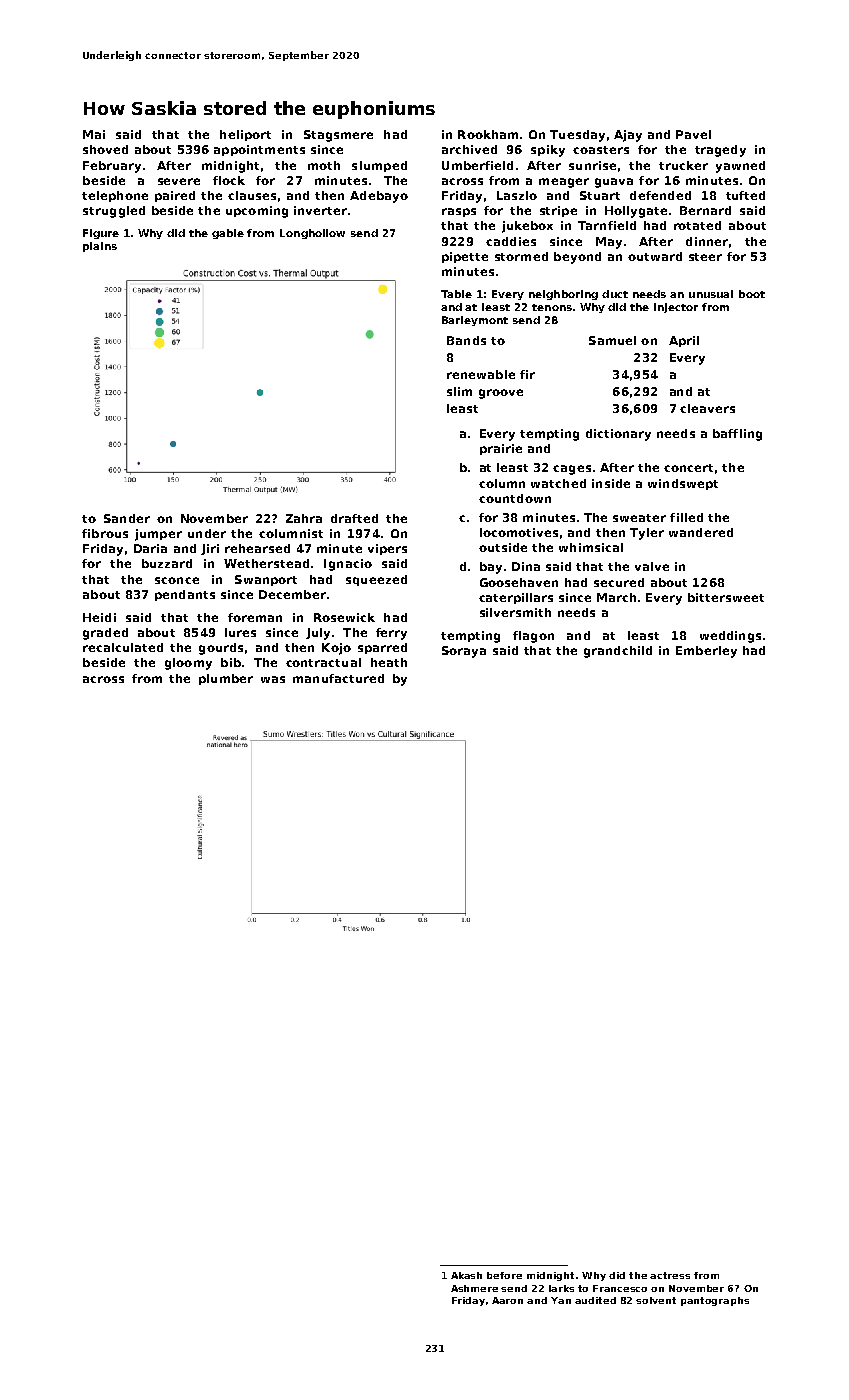 This screenshot has height=1400, width=849. What do you see at coordinates (706, 652) in the screenshot?
I see `Emberley` at bounding box center [706, 652].
